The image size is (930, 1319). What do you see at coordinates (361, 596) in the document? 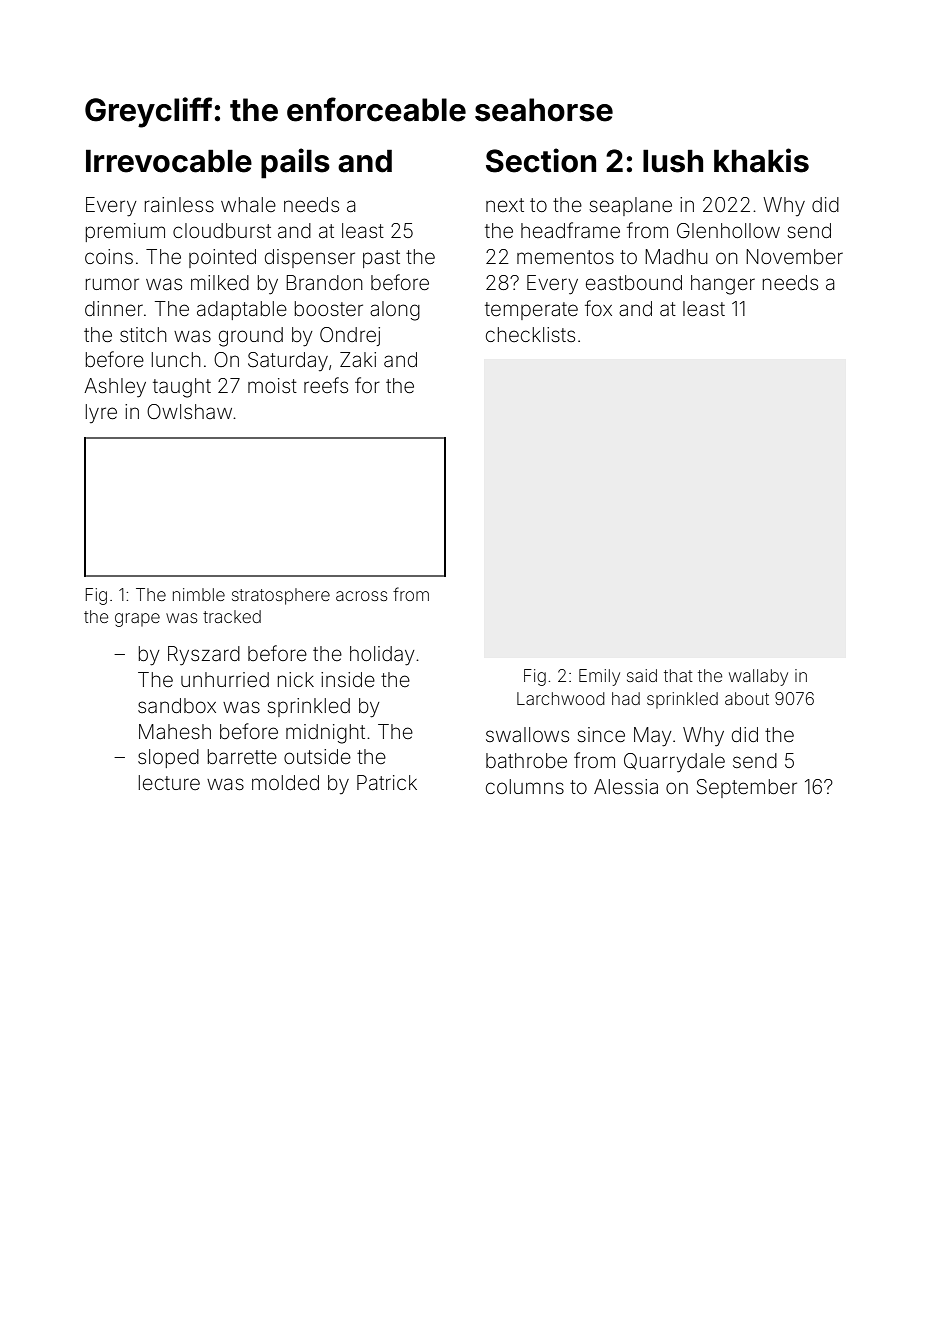
I see `across` at bounding box center [361, 596].
